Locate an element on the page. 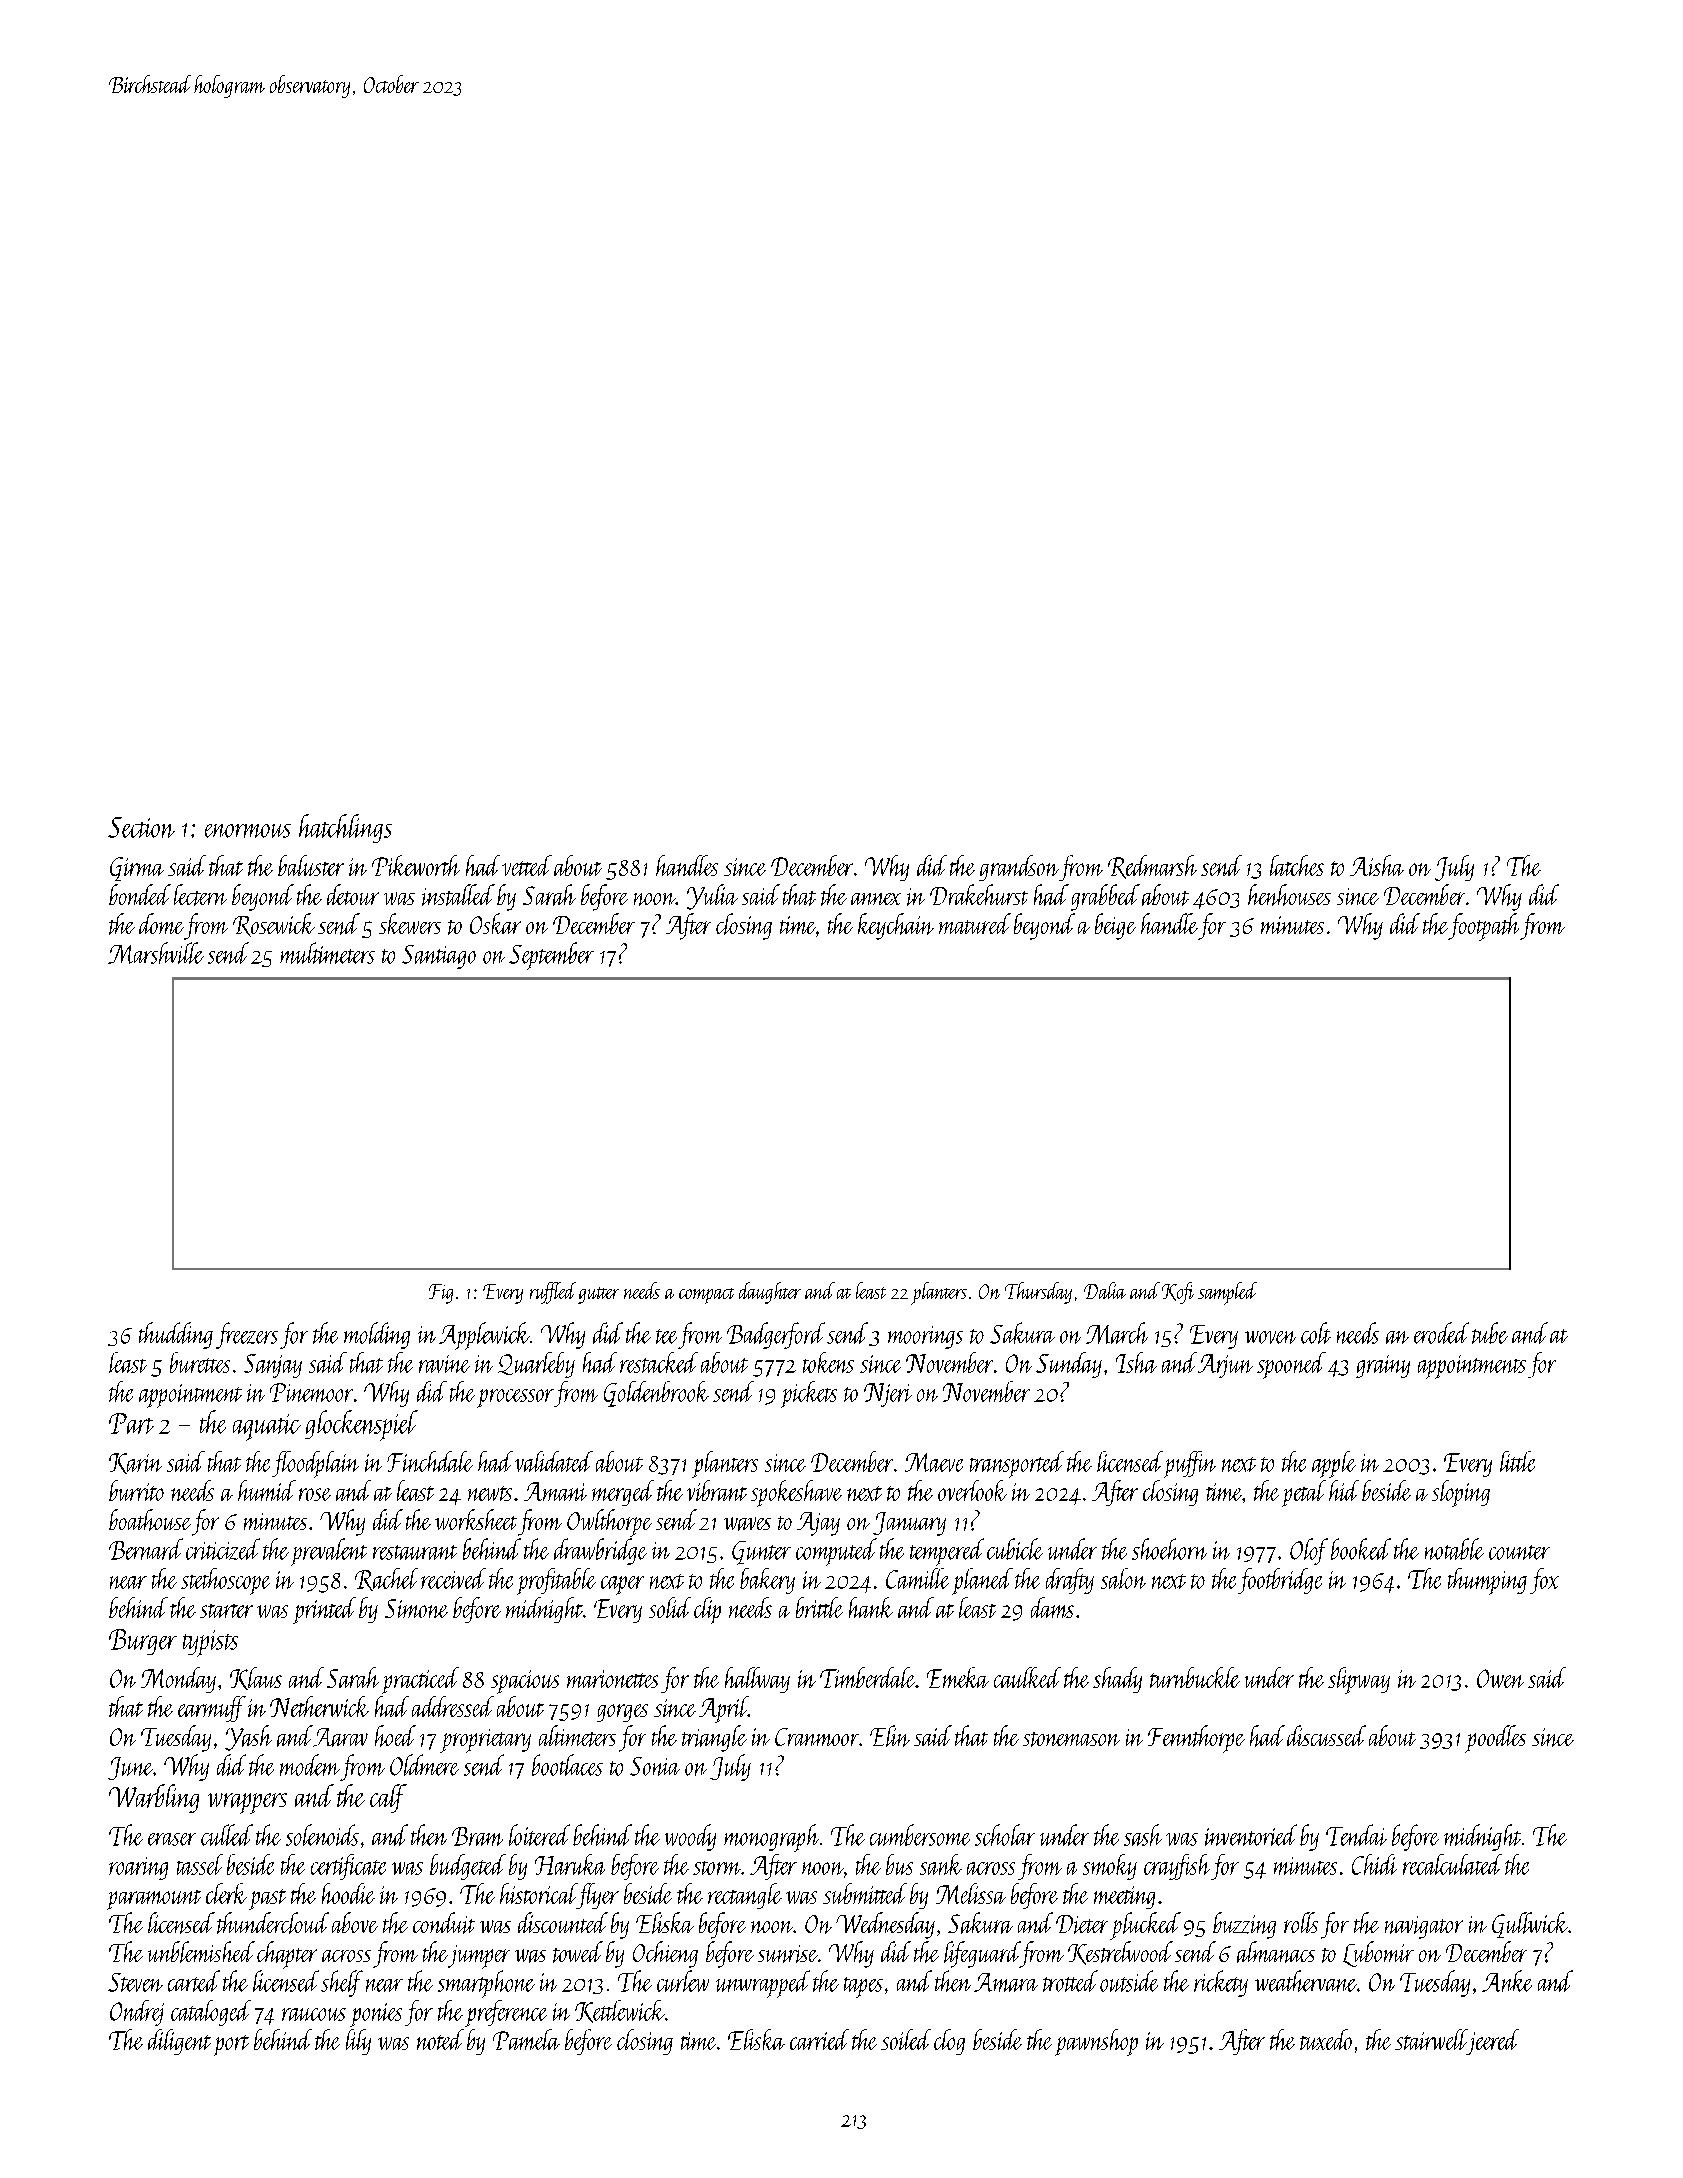 The height and width of the image is (2178, 1683). shelf is located at coordinates (342, 1983).
